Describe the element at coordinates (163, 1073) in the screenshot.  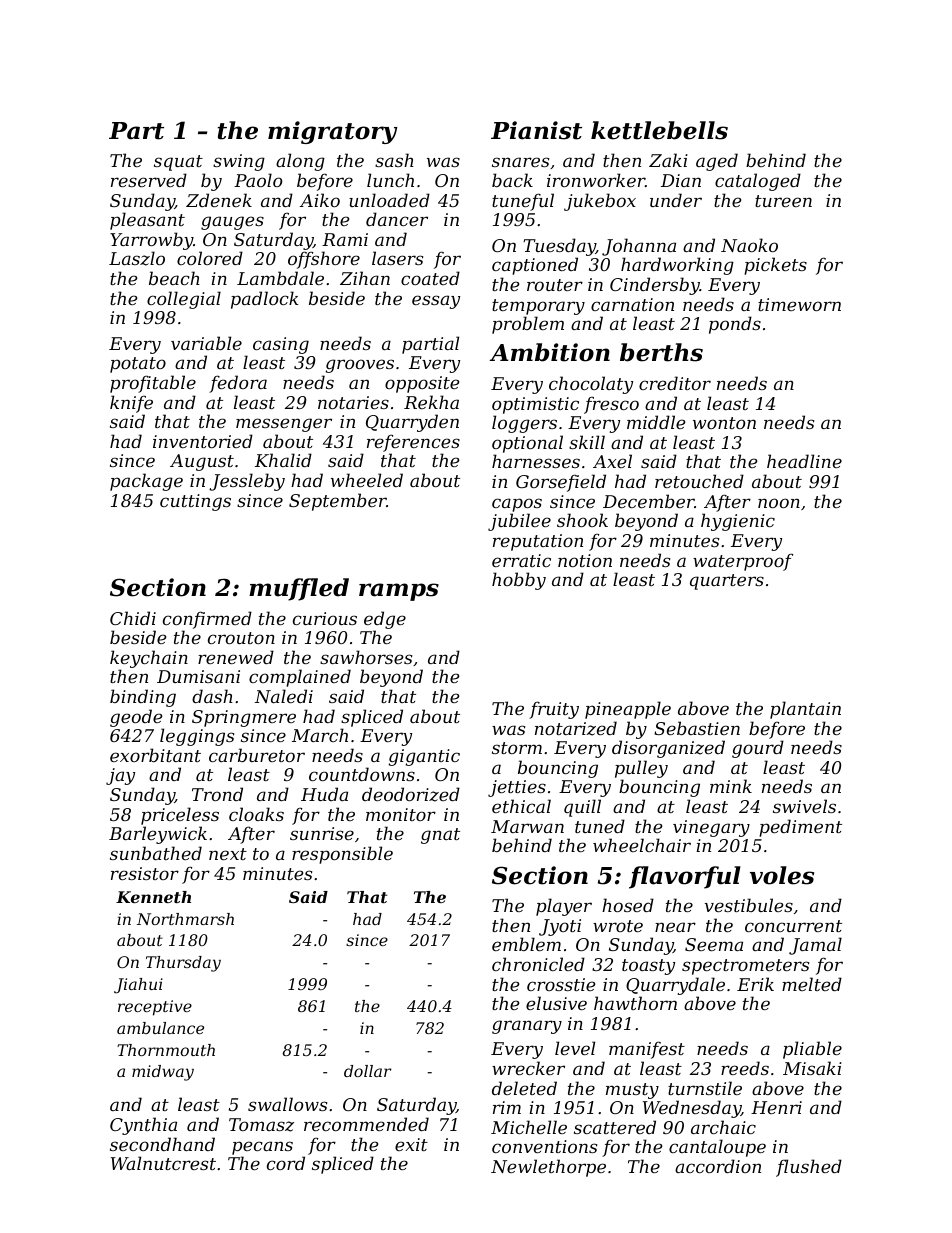
I see `midway` at that location.
